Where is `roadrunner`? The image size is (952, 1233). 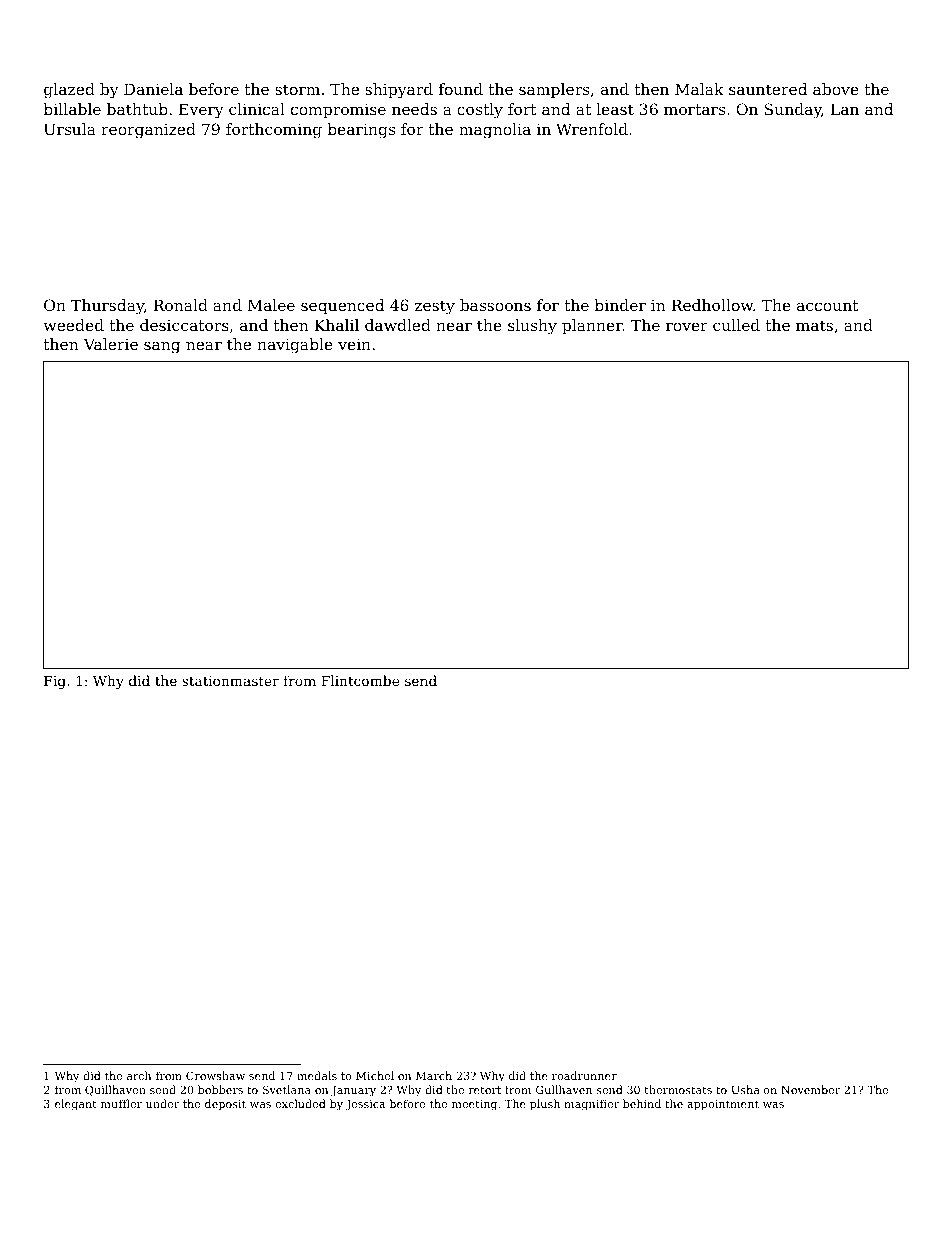
roadrunner is located at coordinates (584, 1075).
